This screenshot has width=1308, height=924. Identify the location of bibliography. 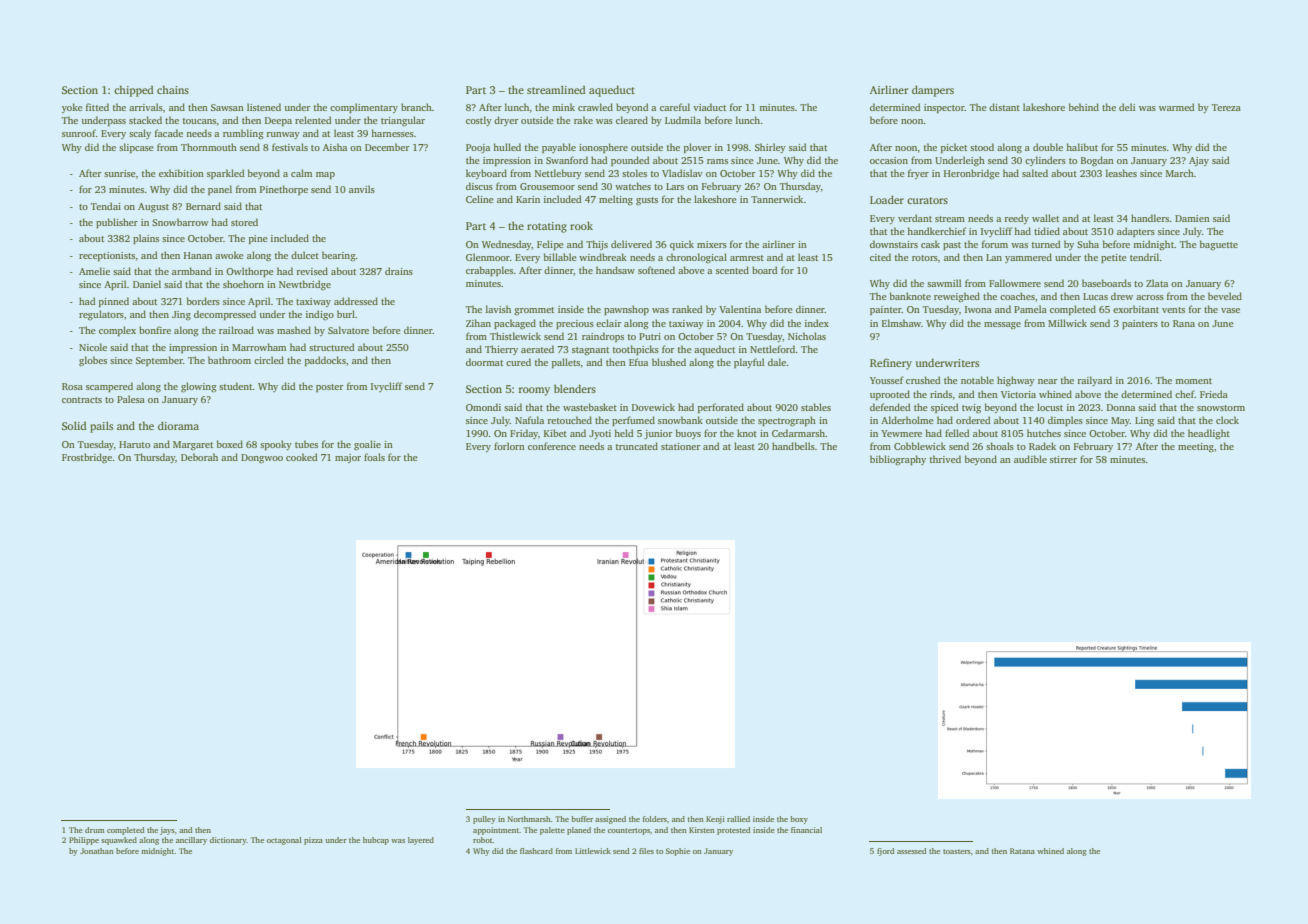
(898, 460).
